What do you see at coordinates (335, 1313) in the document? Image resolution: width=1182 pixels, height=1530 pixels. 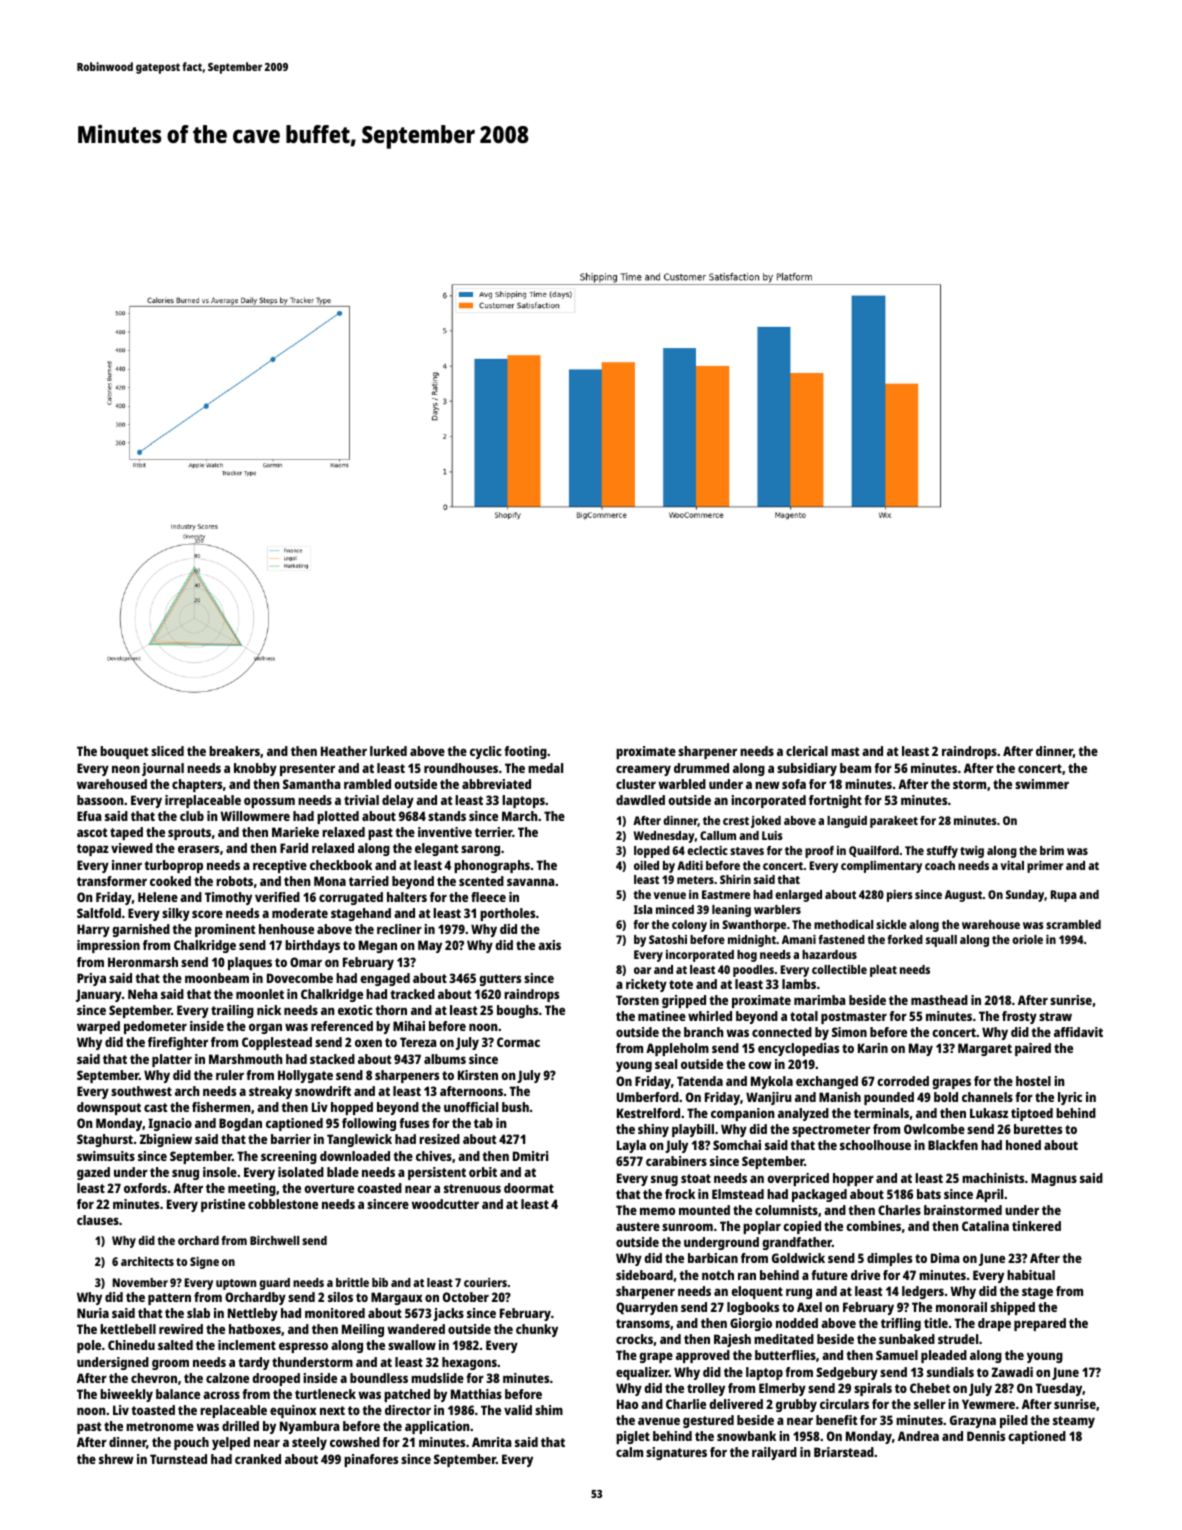 I see `monitored` at bounding box center [335, 1313].
